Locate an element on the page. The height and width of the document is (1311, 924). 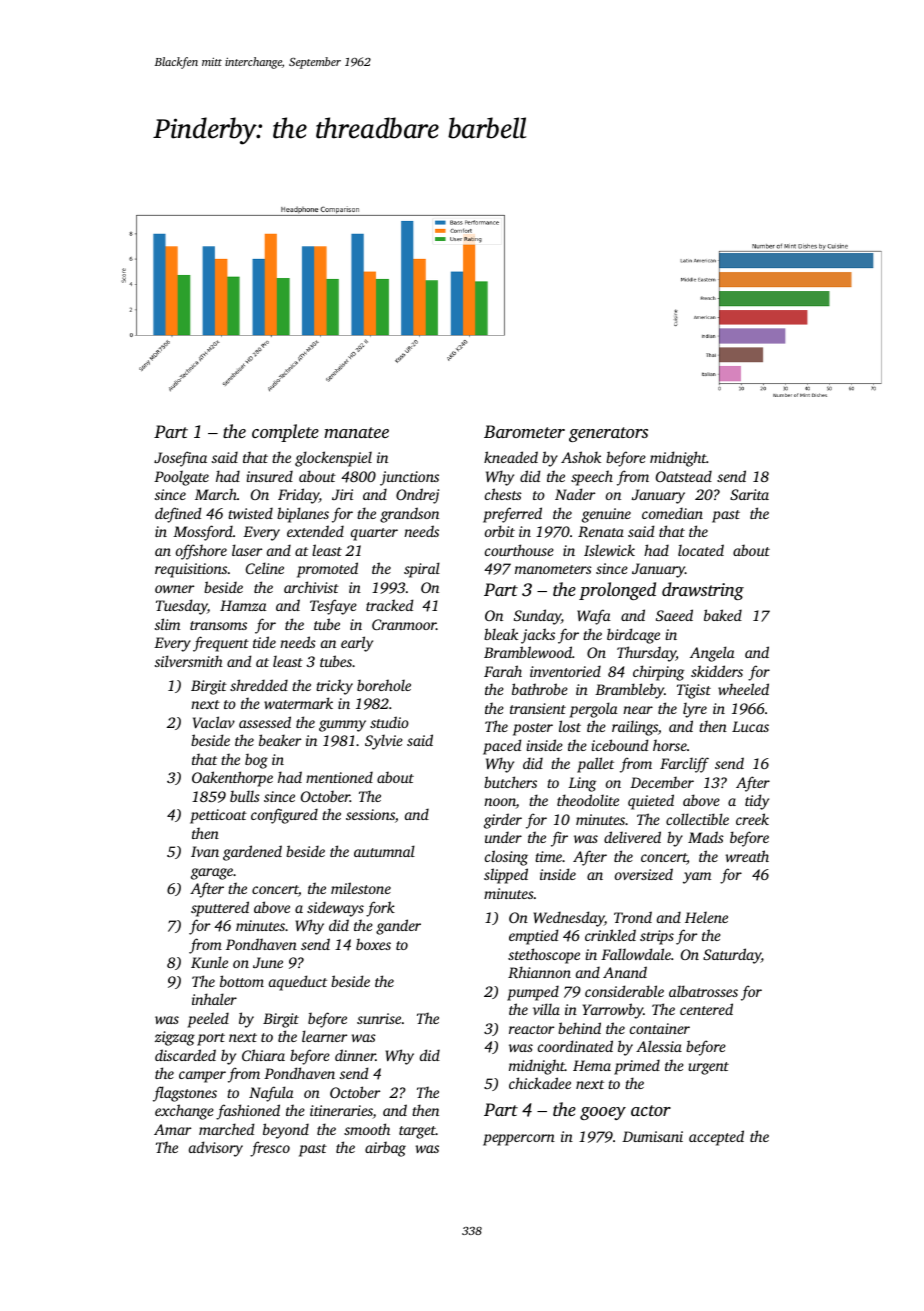
girder is located at coordinates (503, 821).
